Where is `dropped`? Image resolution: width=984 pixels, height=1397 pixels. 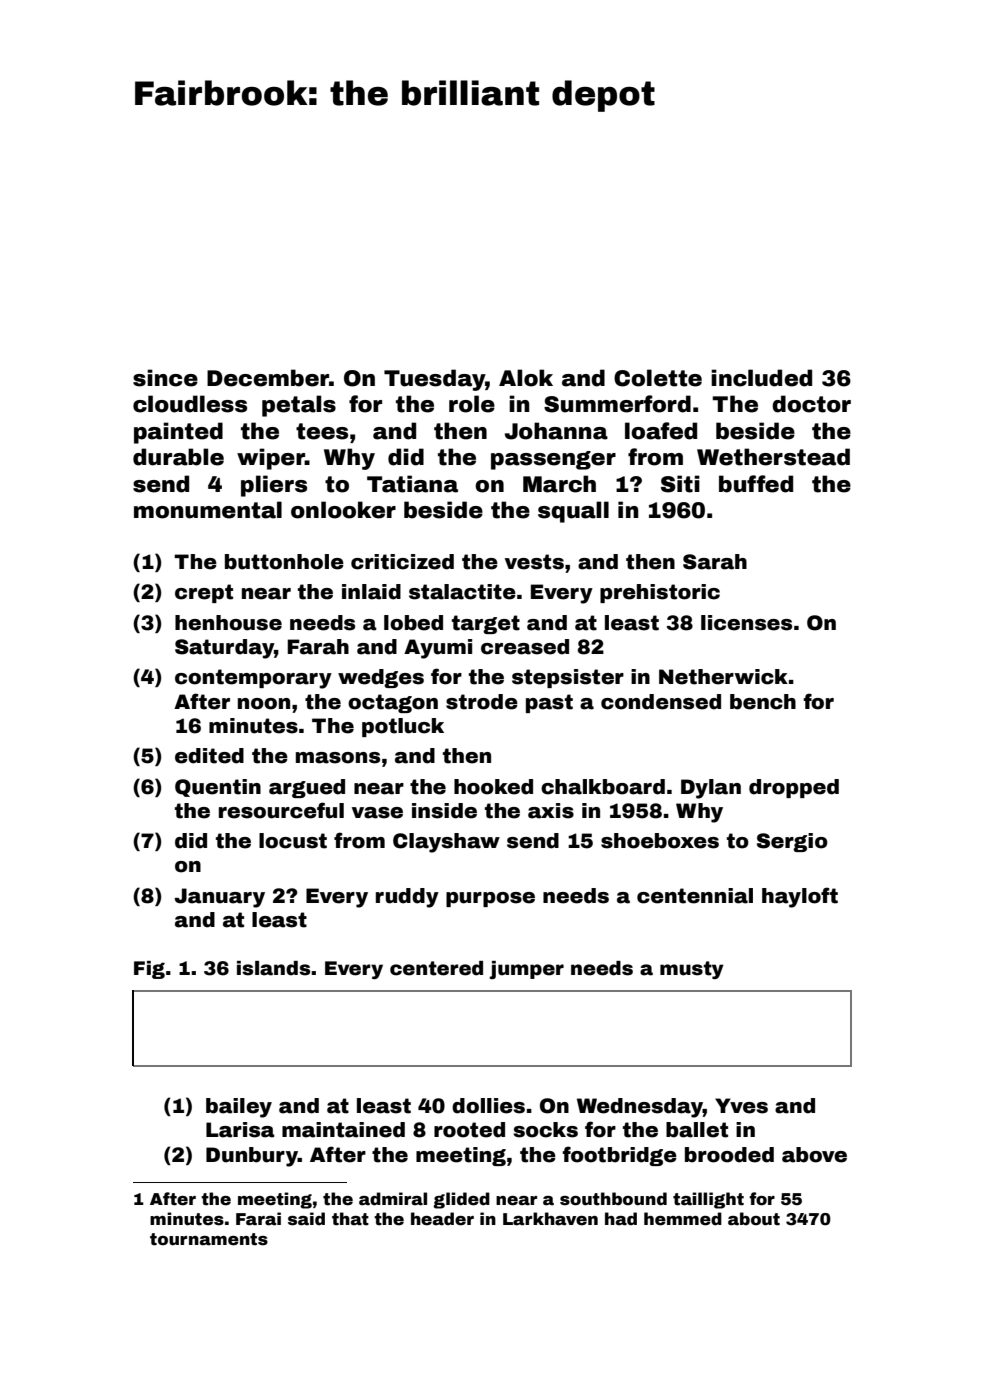
dropped is located at coordinates (794, 788).
